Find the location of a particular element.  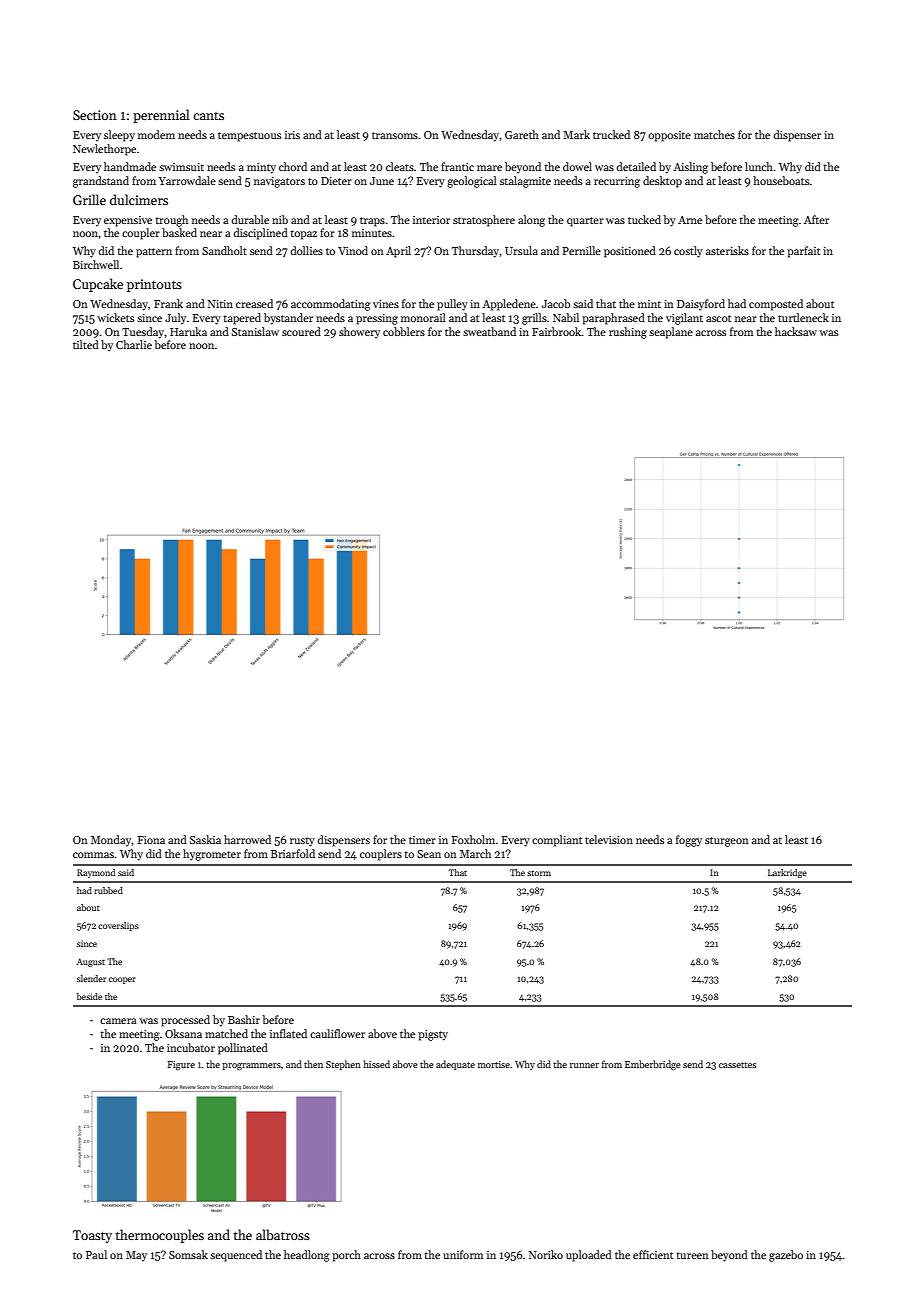

storm is located at coordinates (539, 873).
